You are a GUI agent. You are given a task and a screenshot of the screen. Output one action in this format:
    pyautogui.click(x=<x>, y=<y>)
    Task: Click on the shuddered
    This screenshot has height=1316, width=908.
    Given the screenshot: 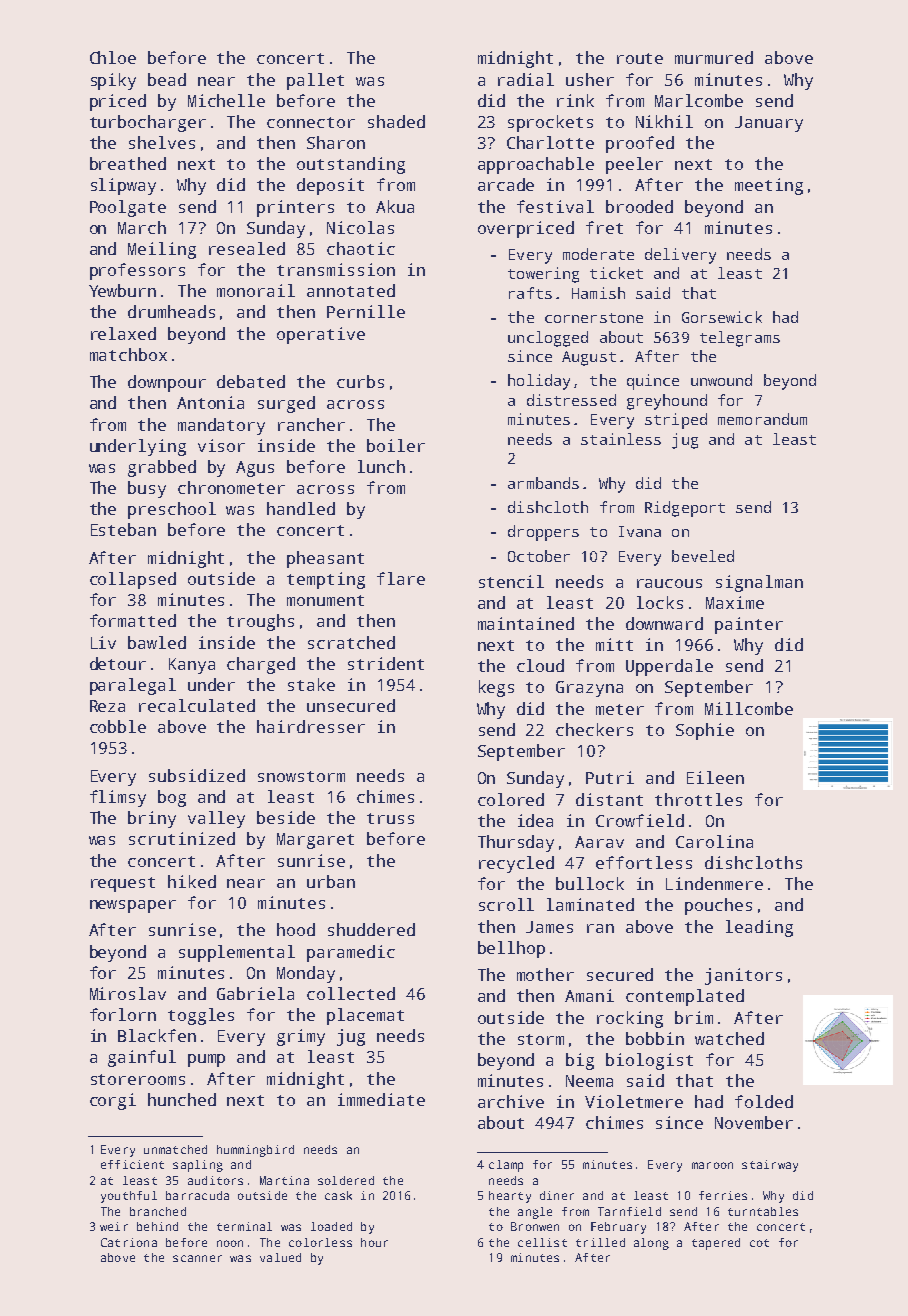 What is the action you would take?
    pyautogui.click(x=371, y=929)
